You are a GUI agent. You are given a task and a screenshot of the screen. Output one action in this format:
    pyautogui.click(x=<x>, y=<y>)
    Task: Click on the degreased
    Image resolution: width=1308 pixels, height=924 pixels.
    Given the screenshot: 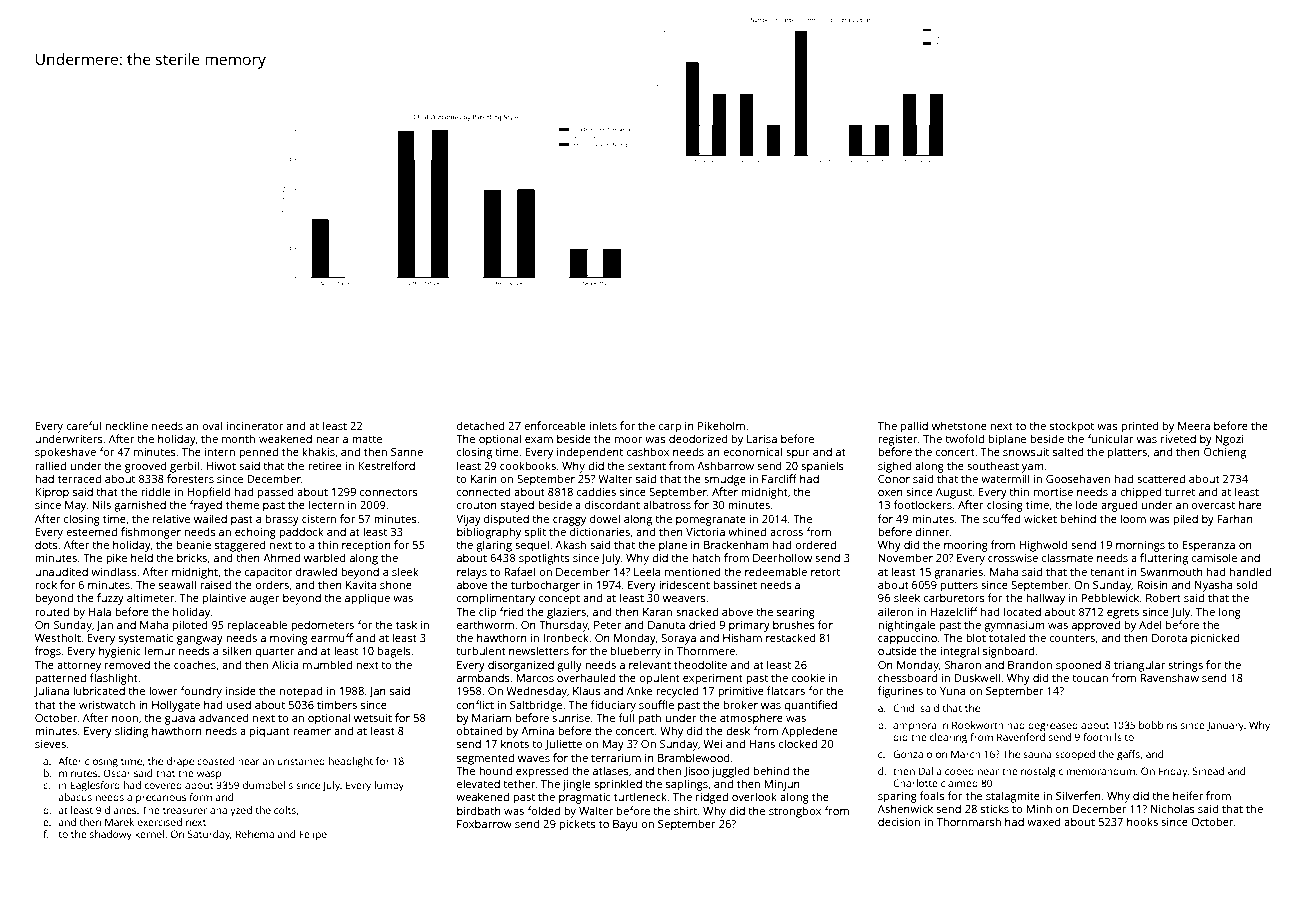 What is the action you would take?
    pyautogui.click(x=1053, y=726)
